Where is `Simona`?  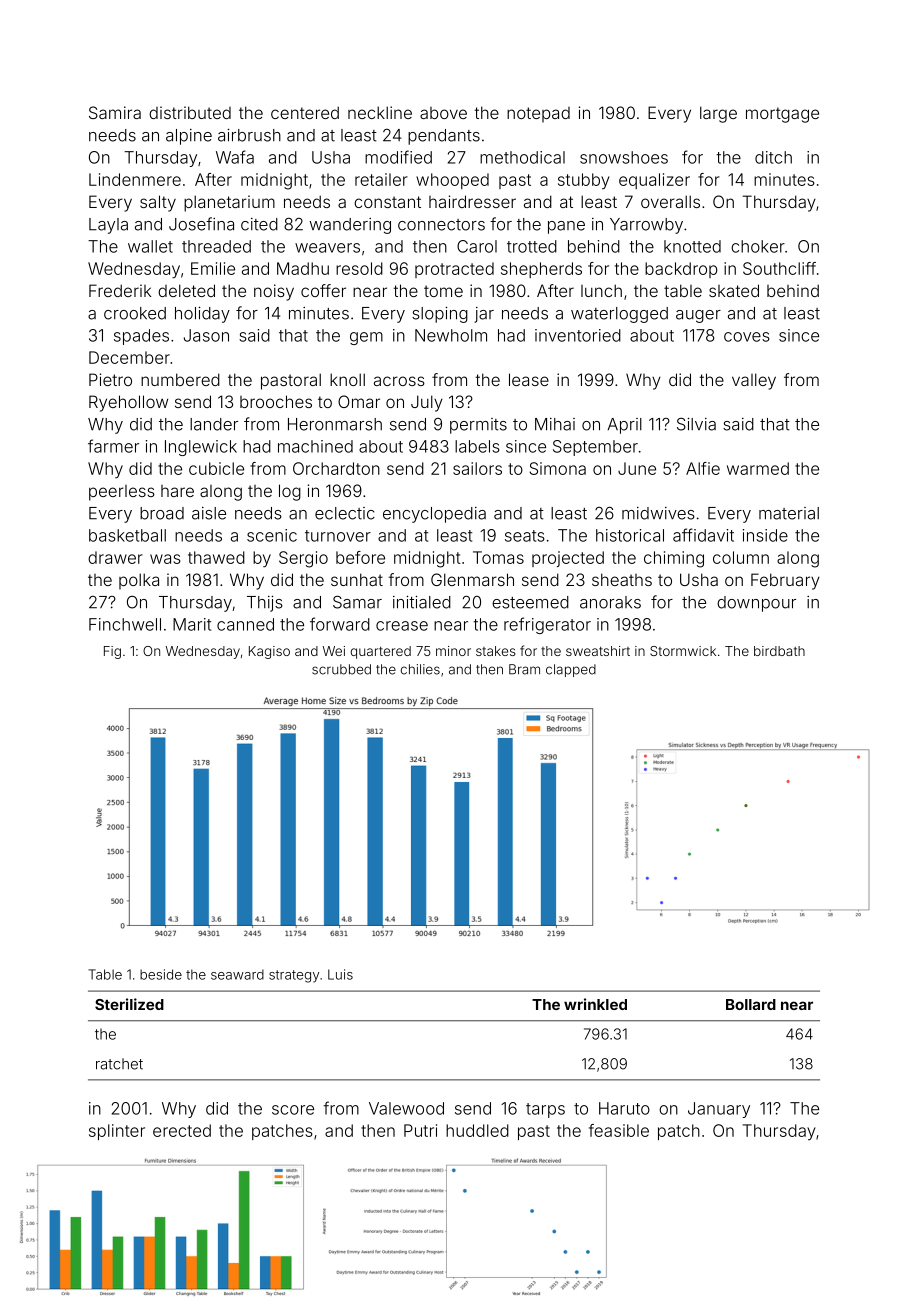
Simona is located at coordinates (558, 468).
